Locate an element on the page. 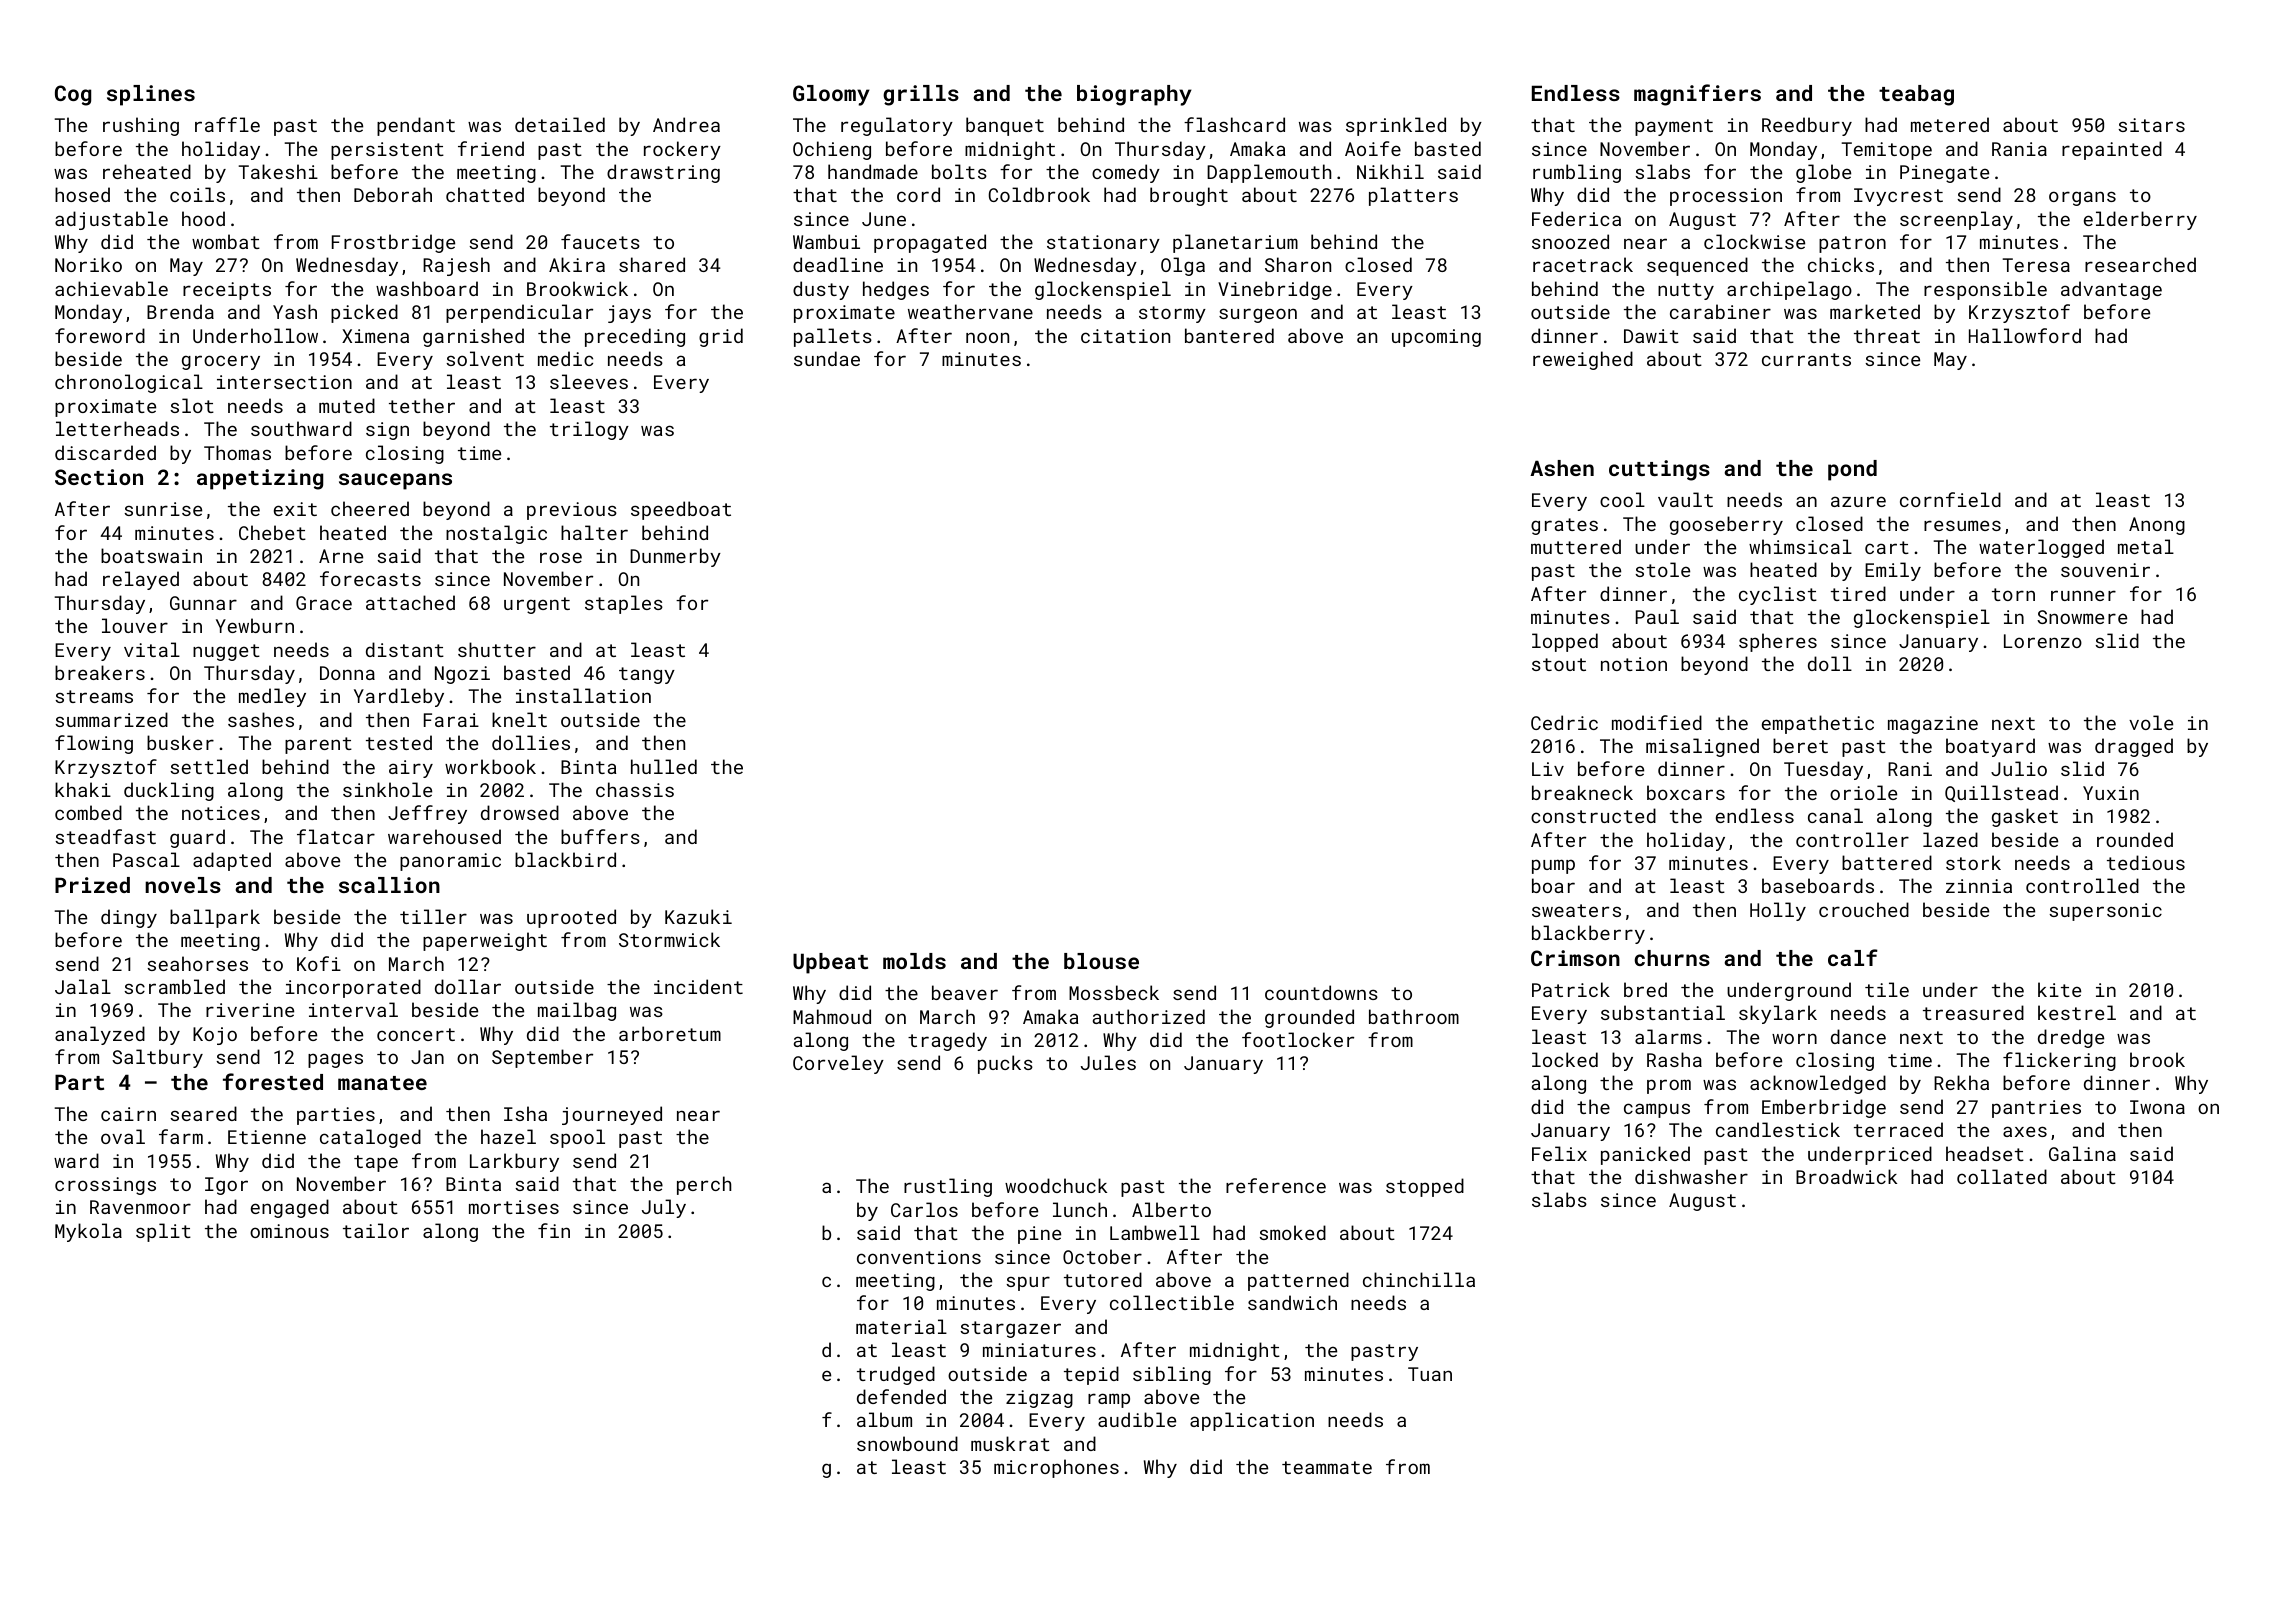 The image size is (2282, 1614). stout is located at coordinates (1559, 664).
